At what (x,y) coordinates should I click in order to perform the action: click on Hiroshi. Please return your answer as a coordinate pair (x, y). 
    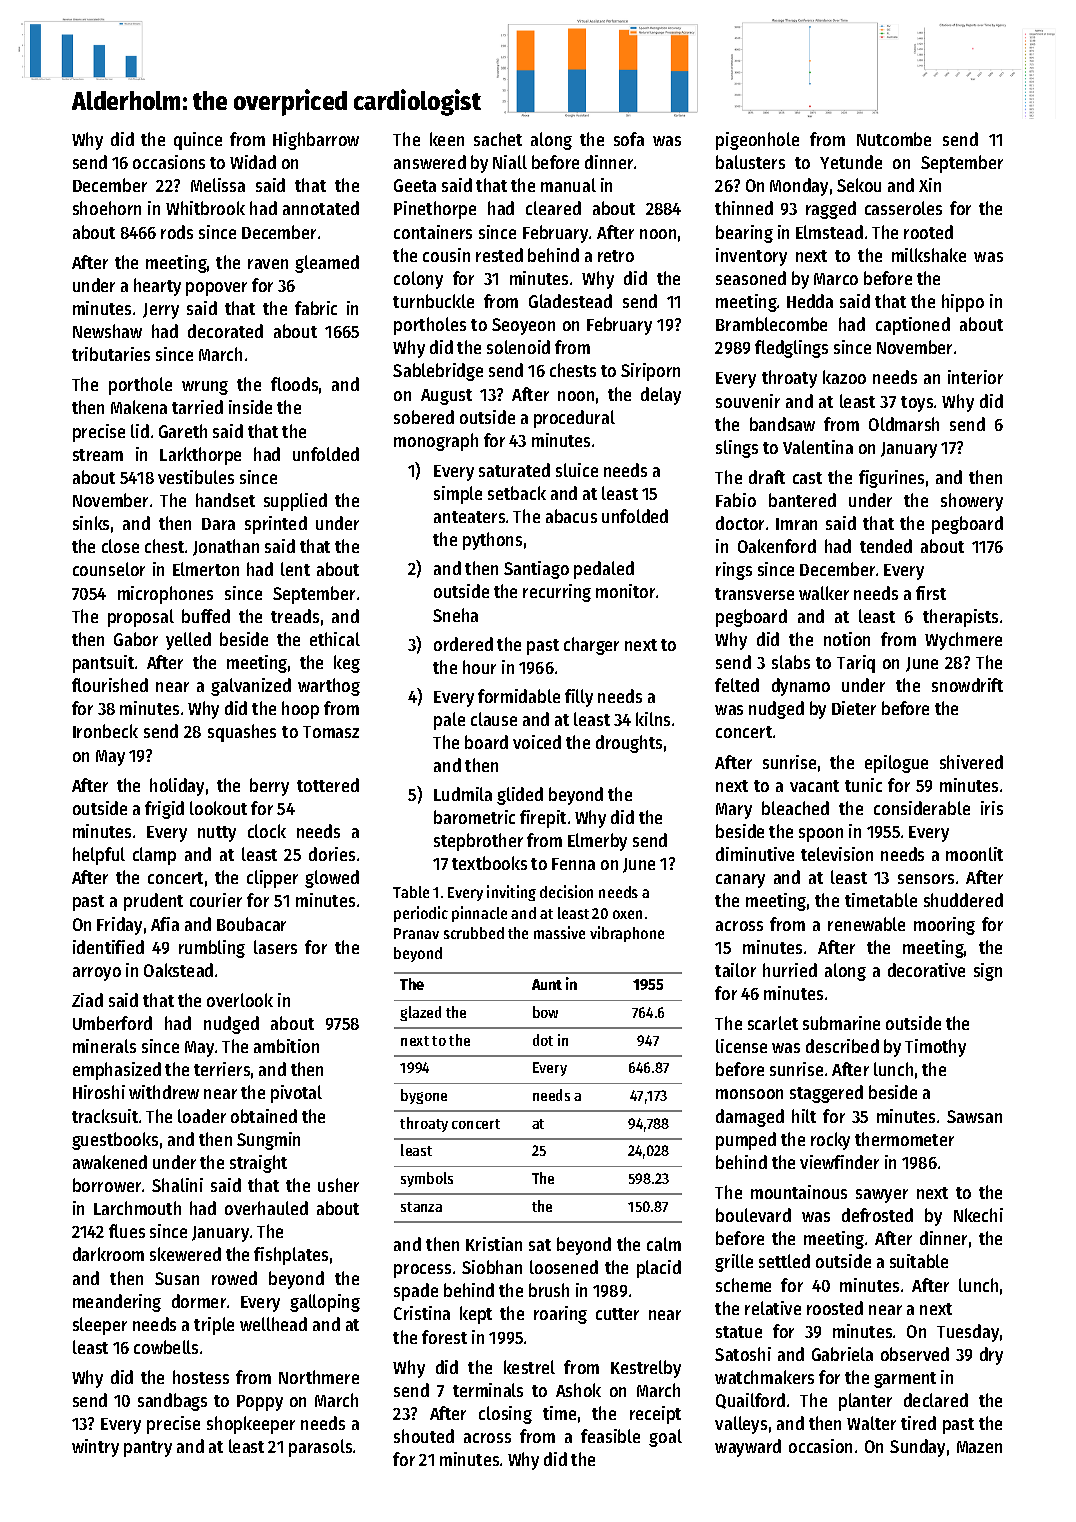
    Looking at the image, I should click on (99, 1092).
